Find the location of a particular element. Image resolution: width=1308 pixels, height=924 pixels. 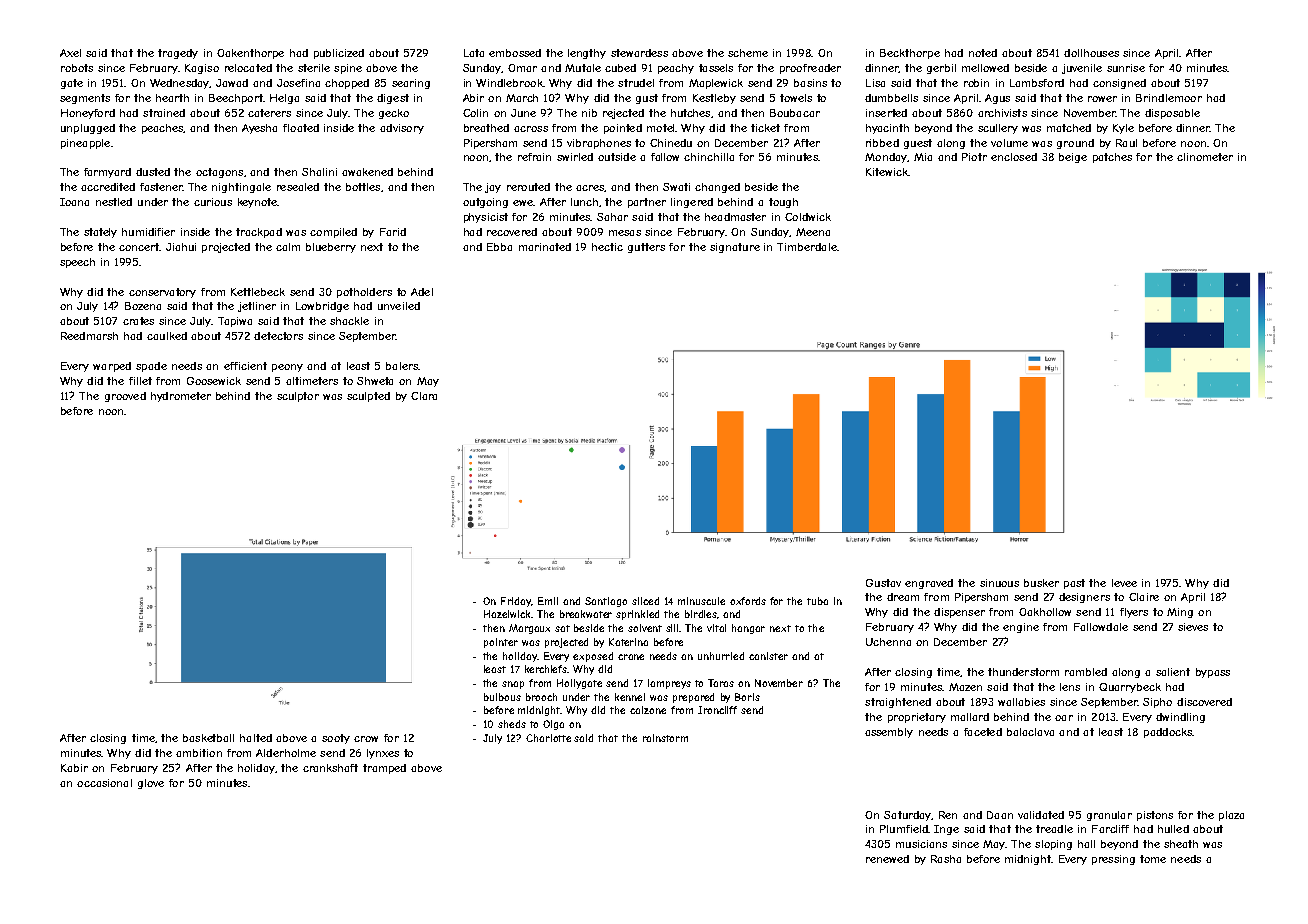

Lambsford is located at coordinates (1037, 83).
